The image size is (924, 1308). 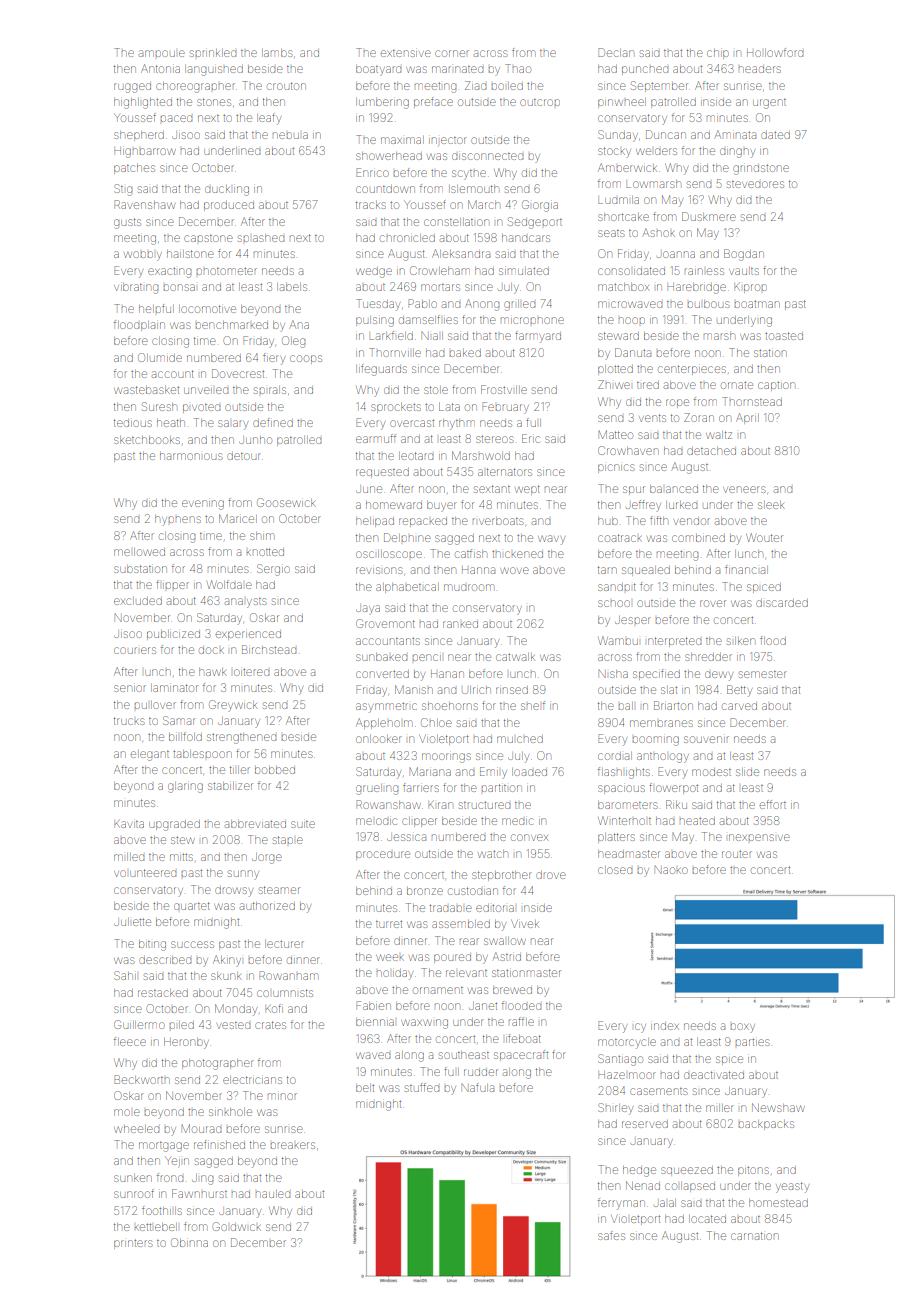 What do you see at coordinates (422, 1087) in the page?
I see `stuffed` at bounding box center [422, 1087].
